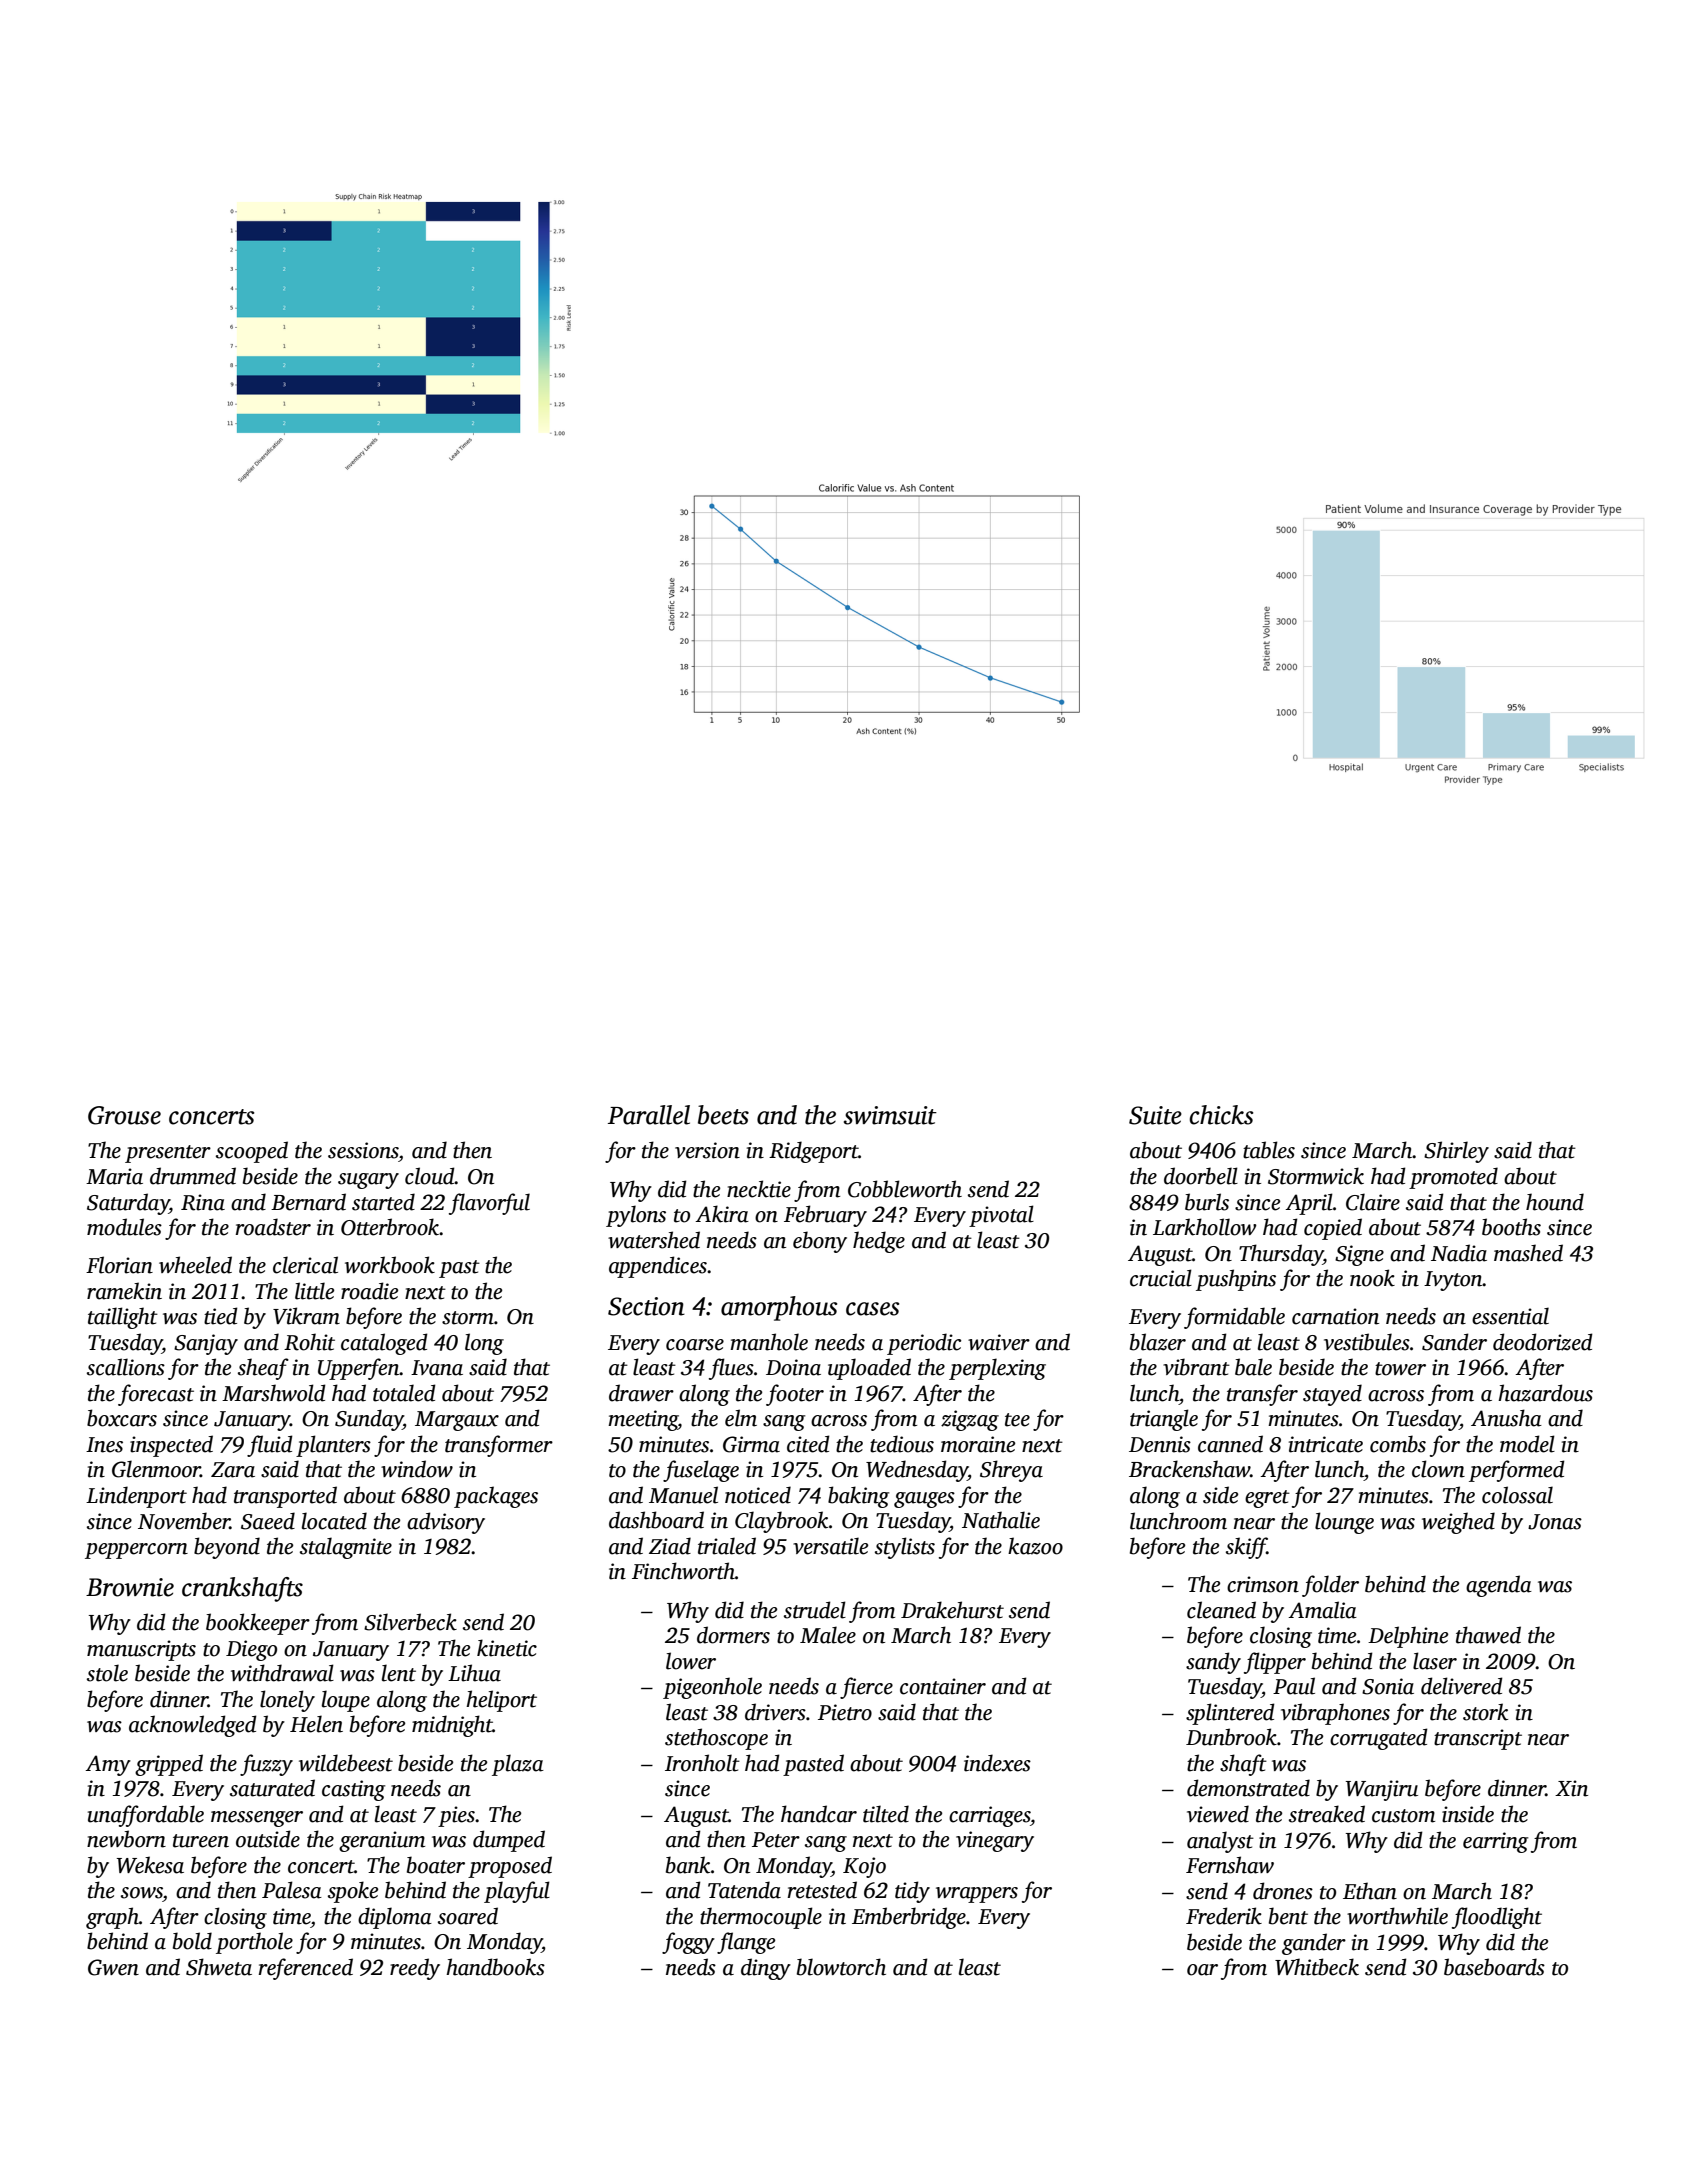 The width and height of the document is (1683, 2178). What do you see at coordinates (108, 1765) in the document?
I see `Amy` at bounding box center [108, 1765].
